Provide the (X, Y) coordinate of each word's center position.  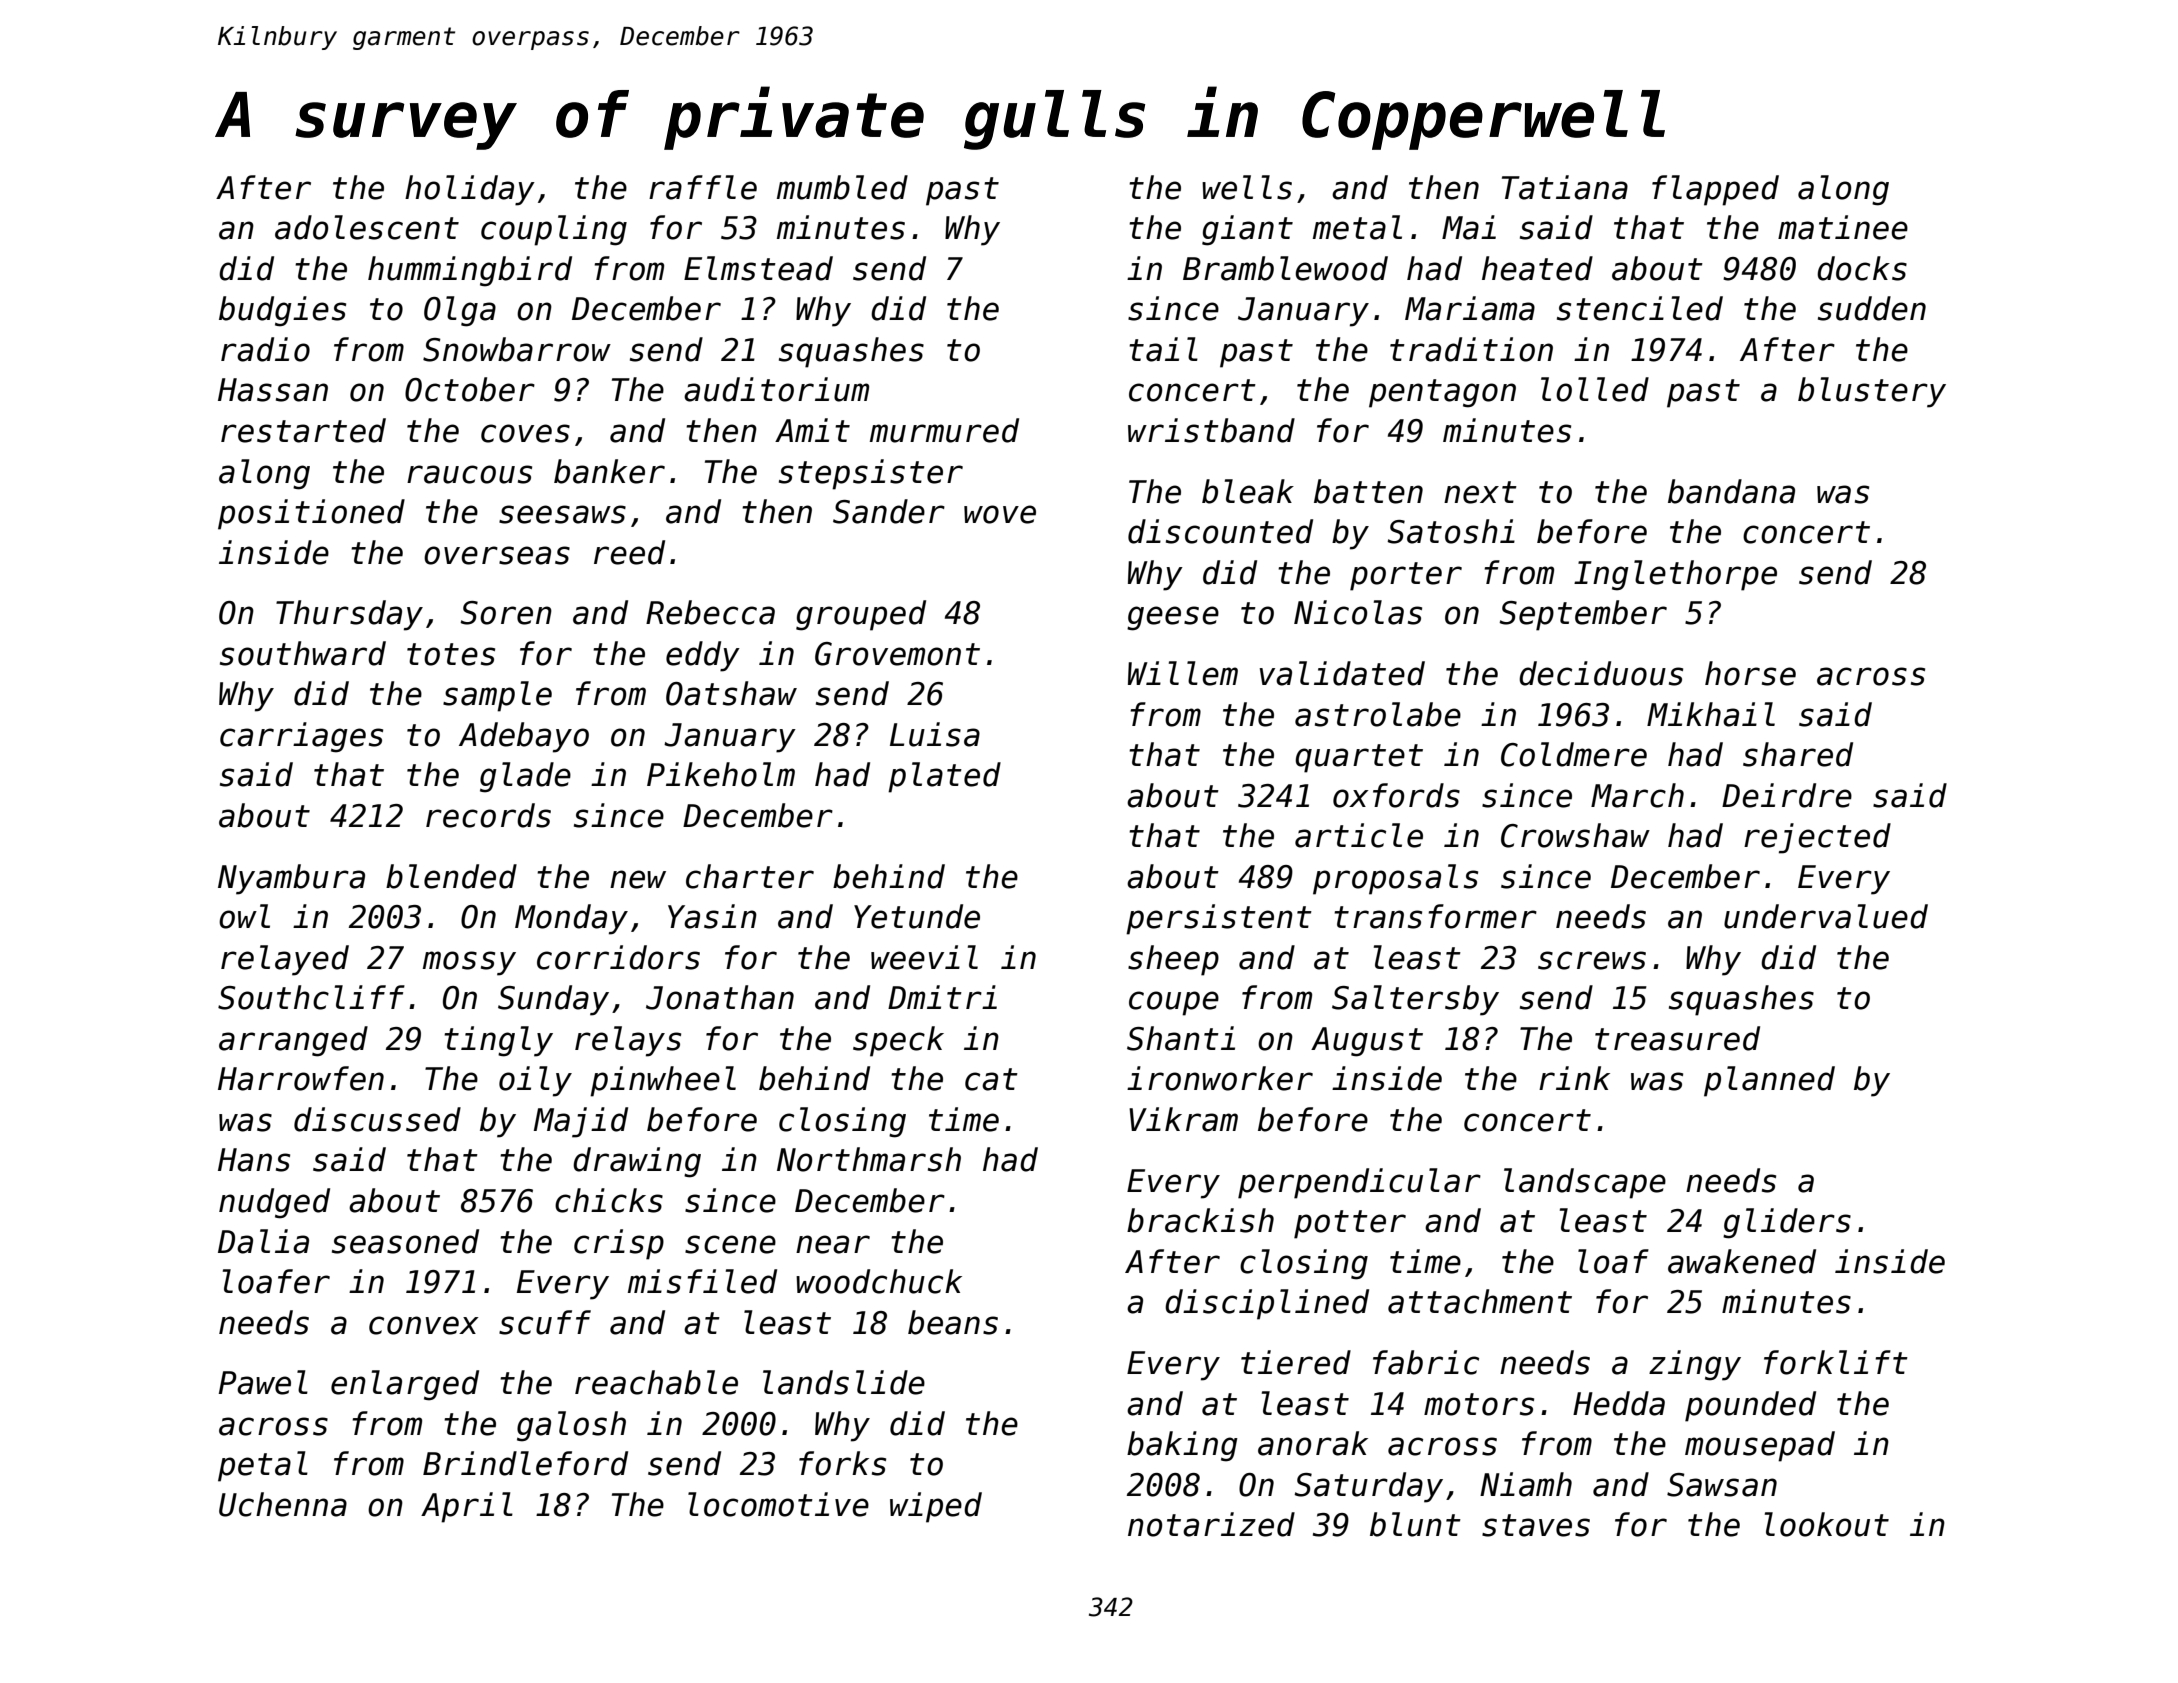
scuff (545, 1322)
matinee (1843, 227)
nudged (274, 1203)
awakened (1742, 1261)
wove (1000, 514)
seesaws (562, 514)
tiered (1296, 1362)
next (1480, 492)
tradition (1471, 349)
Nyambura (291, 879)
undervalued (1826, 916)
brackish (1200, 1220)
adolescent (367, 227)
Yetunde (917, 916)
